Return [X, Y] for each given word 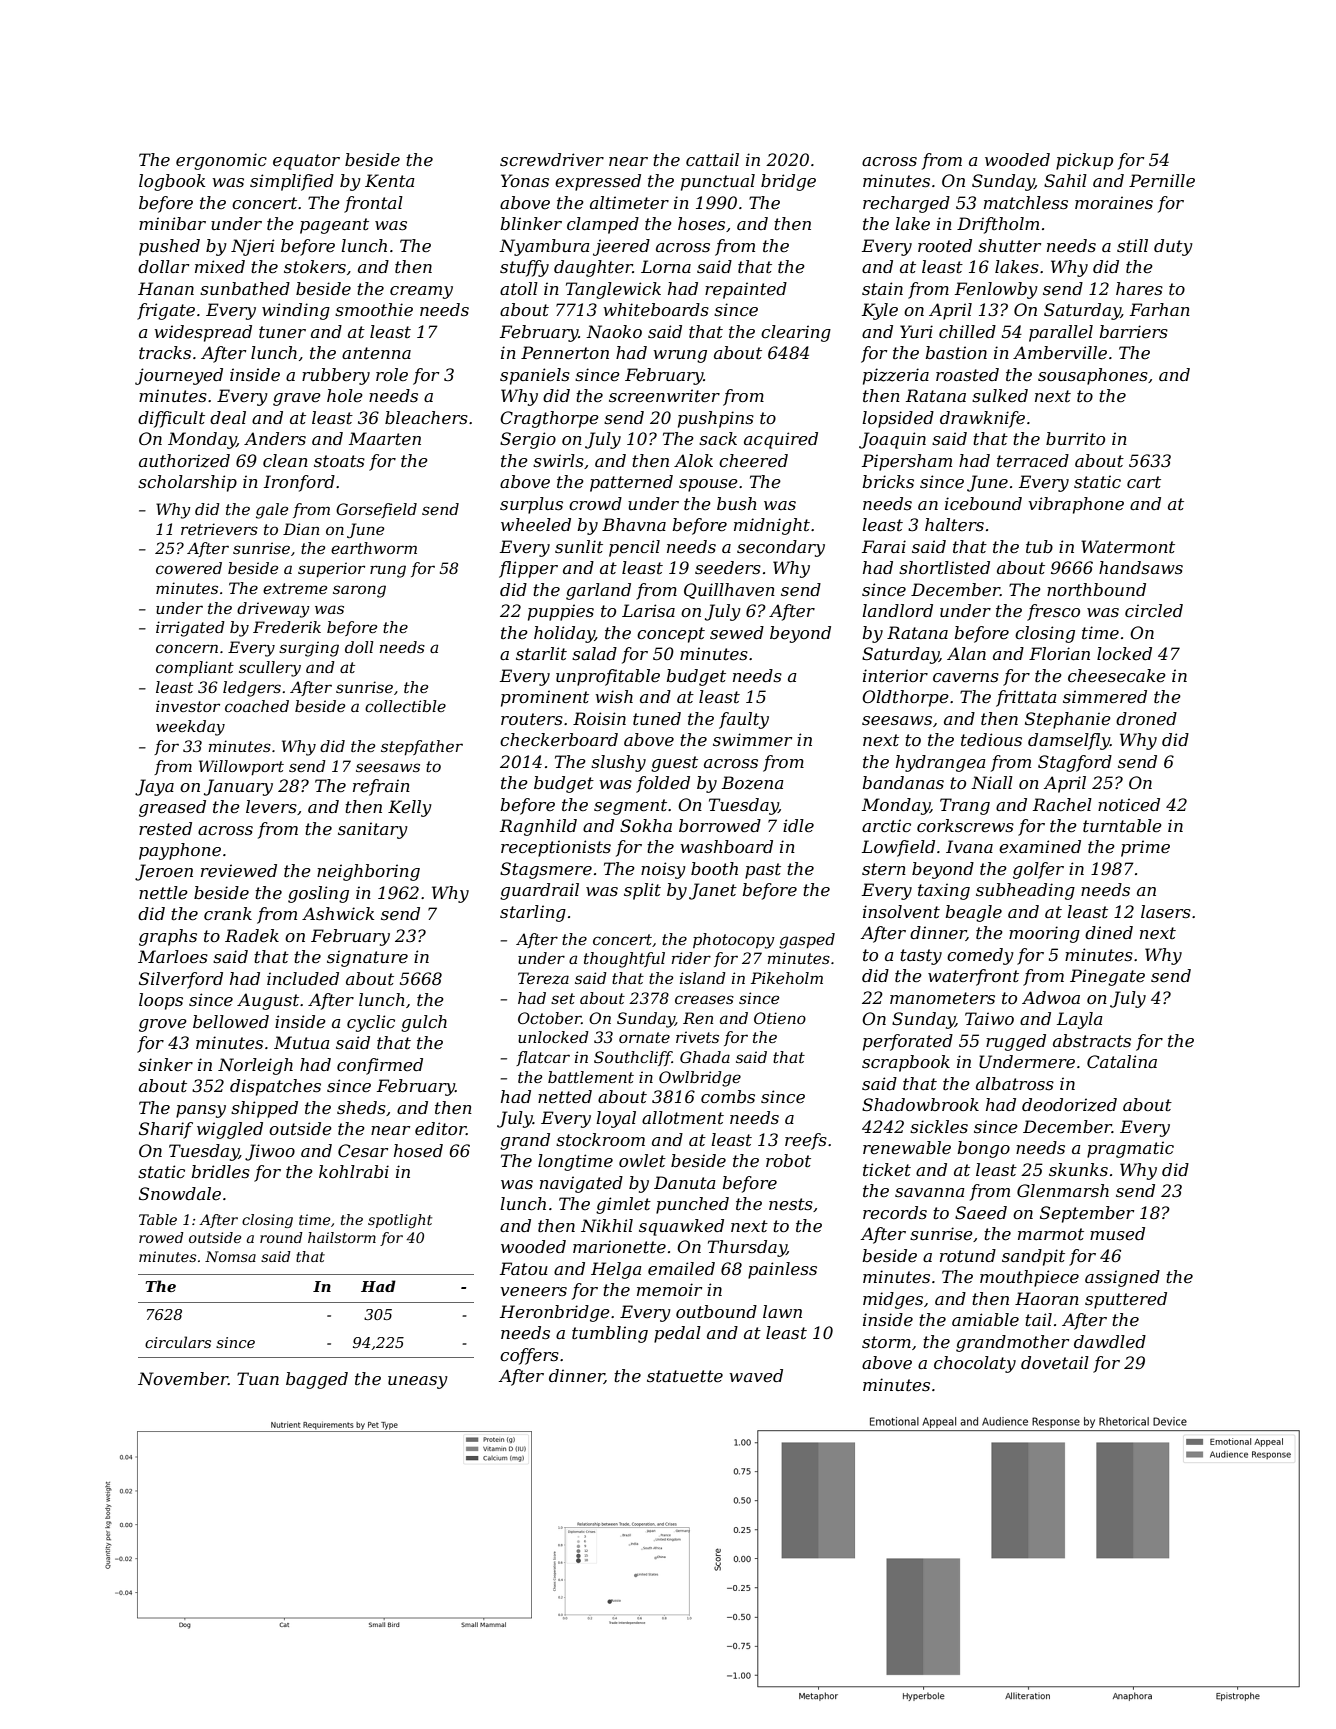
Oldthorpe [905, 698]
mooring [1044, 934]
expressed [598, 182]
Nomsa [230, 1256]
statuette [685, 1376]
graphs [168, 937]
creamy [421, 292]
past [763, 871]
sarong [359, 591]
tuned [657, 718]
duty [1173, 247]
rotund [968, 1255]
